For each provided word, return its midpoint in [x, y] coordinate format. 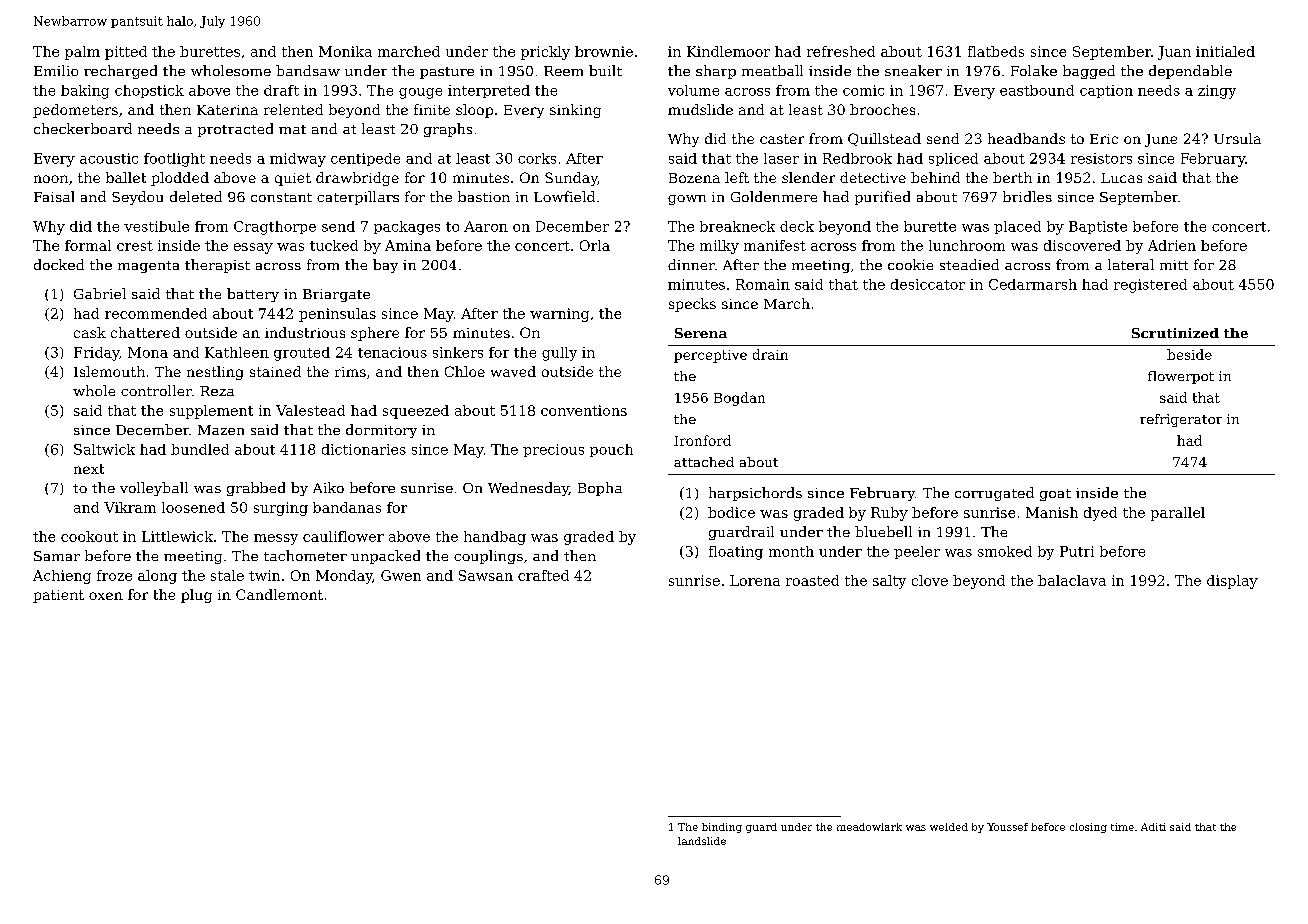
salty [889, 582]
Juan [1174, 53]
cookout [89, 536]
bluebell [883, 531]
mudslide [700, 109]
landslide [702, 841]
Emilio [56, 70]
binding [722, 828]
